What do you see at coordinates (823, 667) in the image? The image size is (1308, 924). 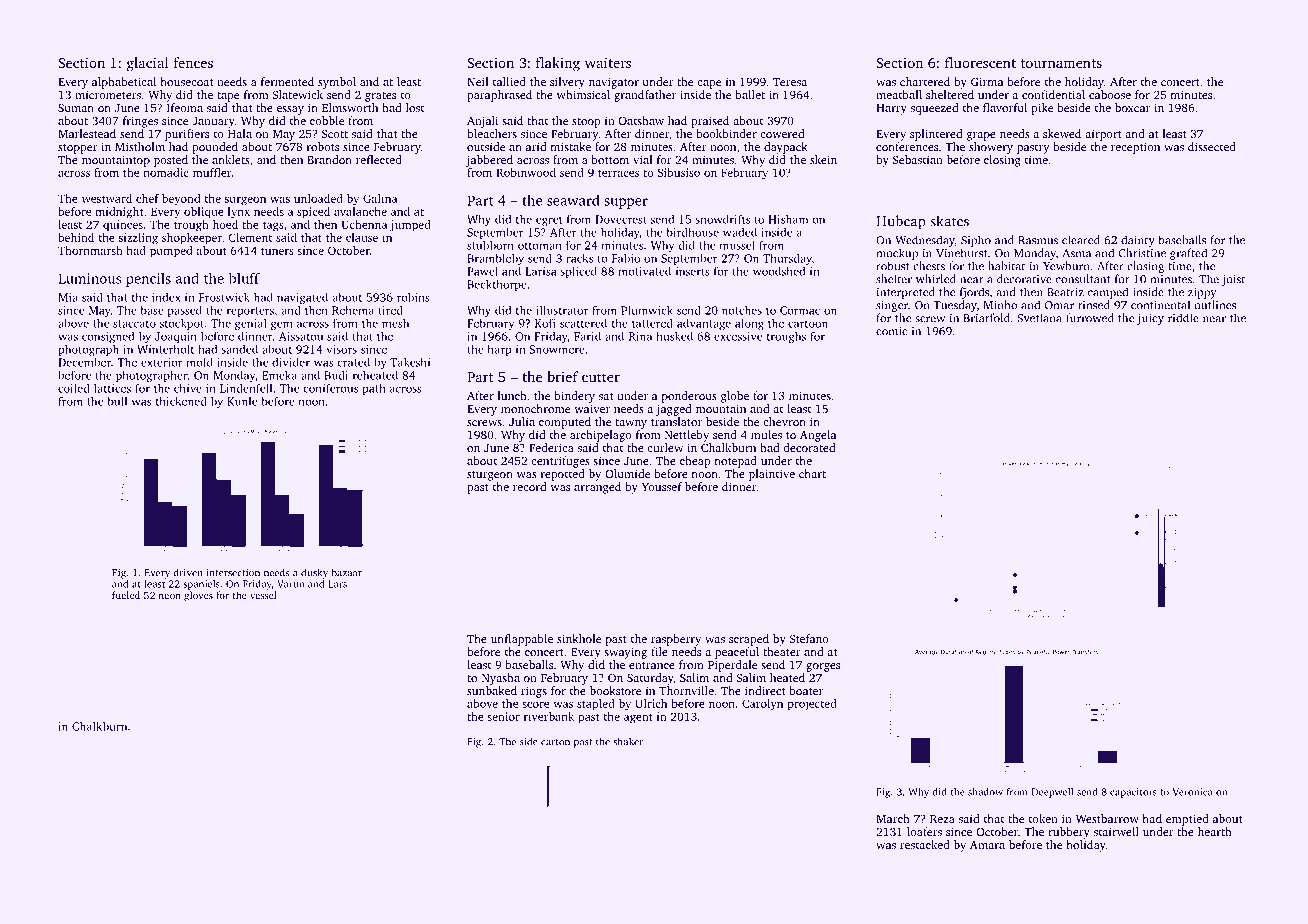 I see `gorges` at bounding box center [823, 667].
